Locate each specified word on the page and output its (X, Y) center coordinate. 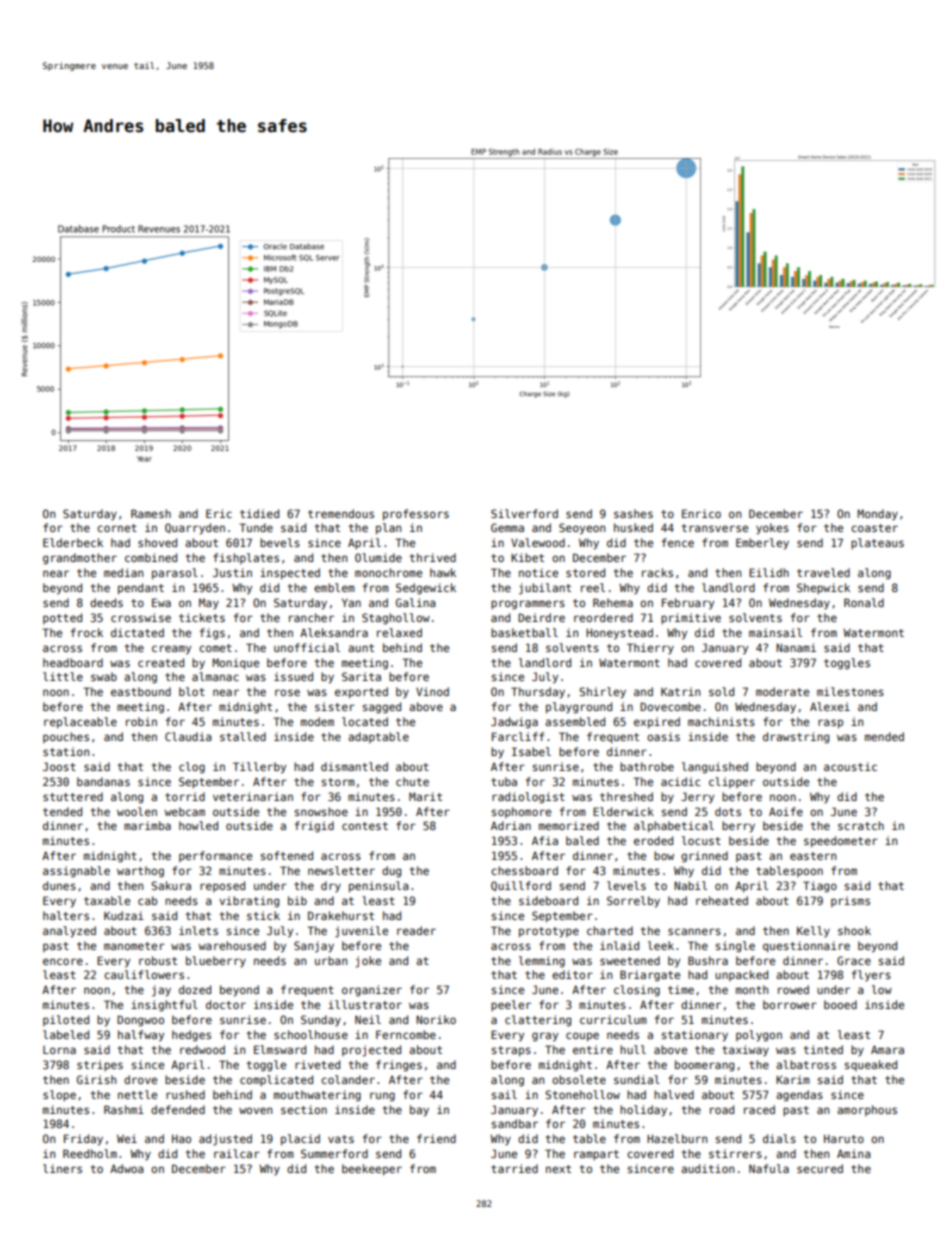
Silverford (524, 513)
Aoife (786, 811)
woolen (137, 811)
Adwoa (127, 1168)
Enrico (701, 513)
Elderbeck (73, 542)
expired (657, 723)
